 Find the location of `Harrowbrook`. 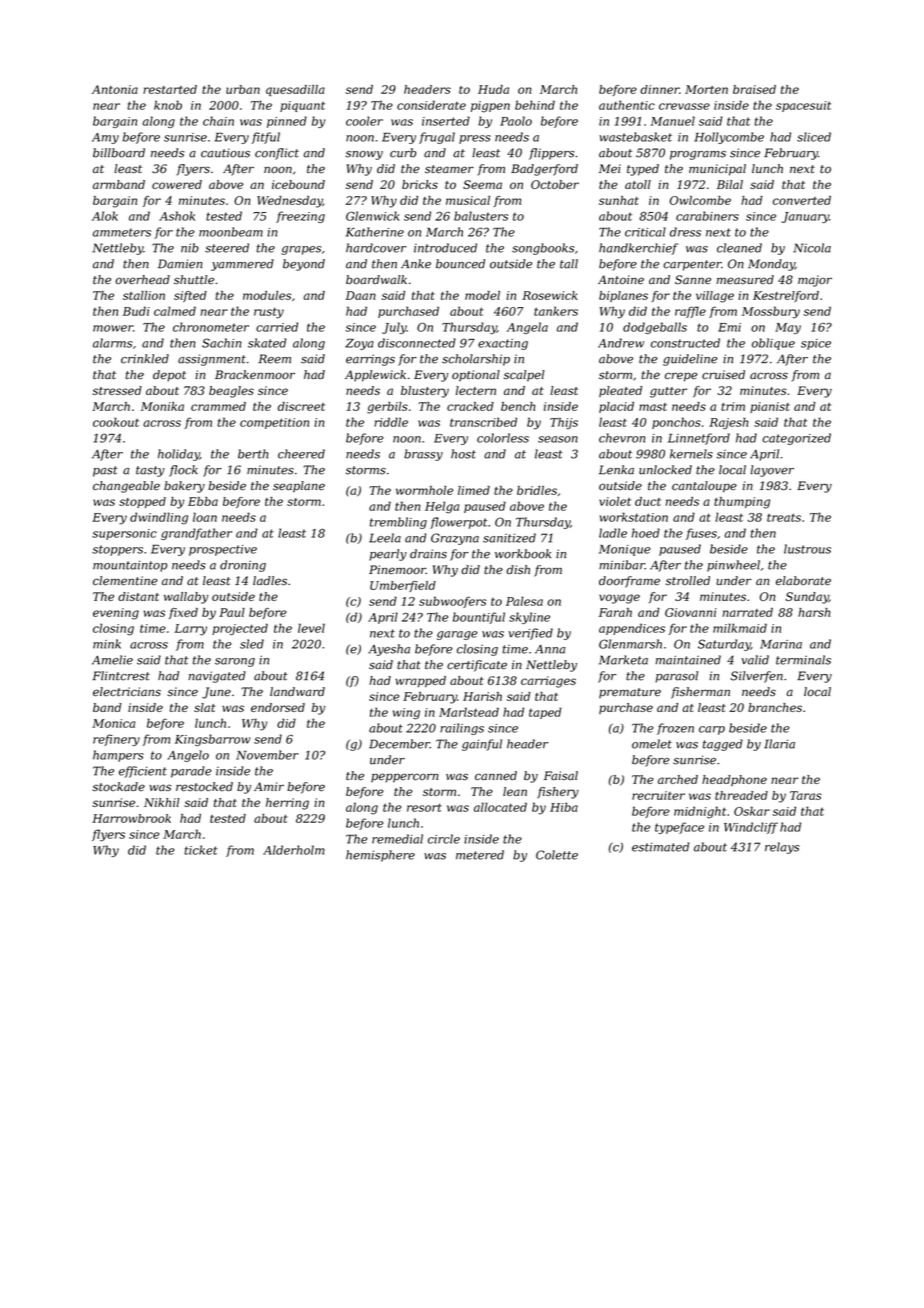

Harrowbrook is located at coordinates (131, 818).
